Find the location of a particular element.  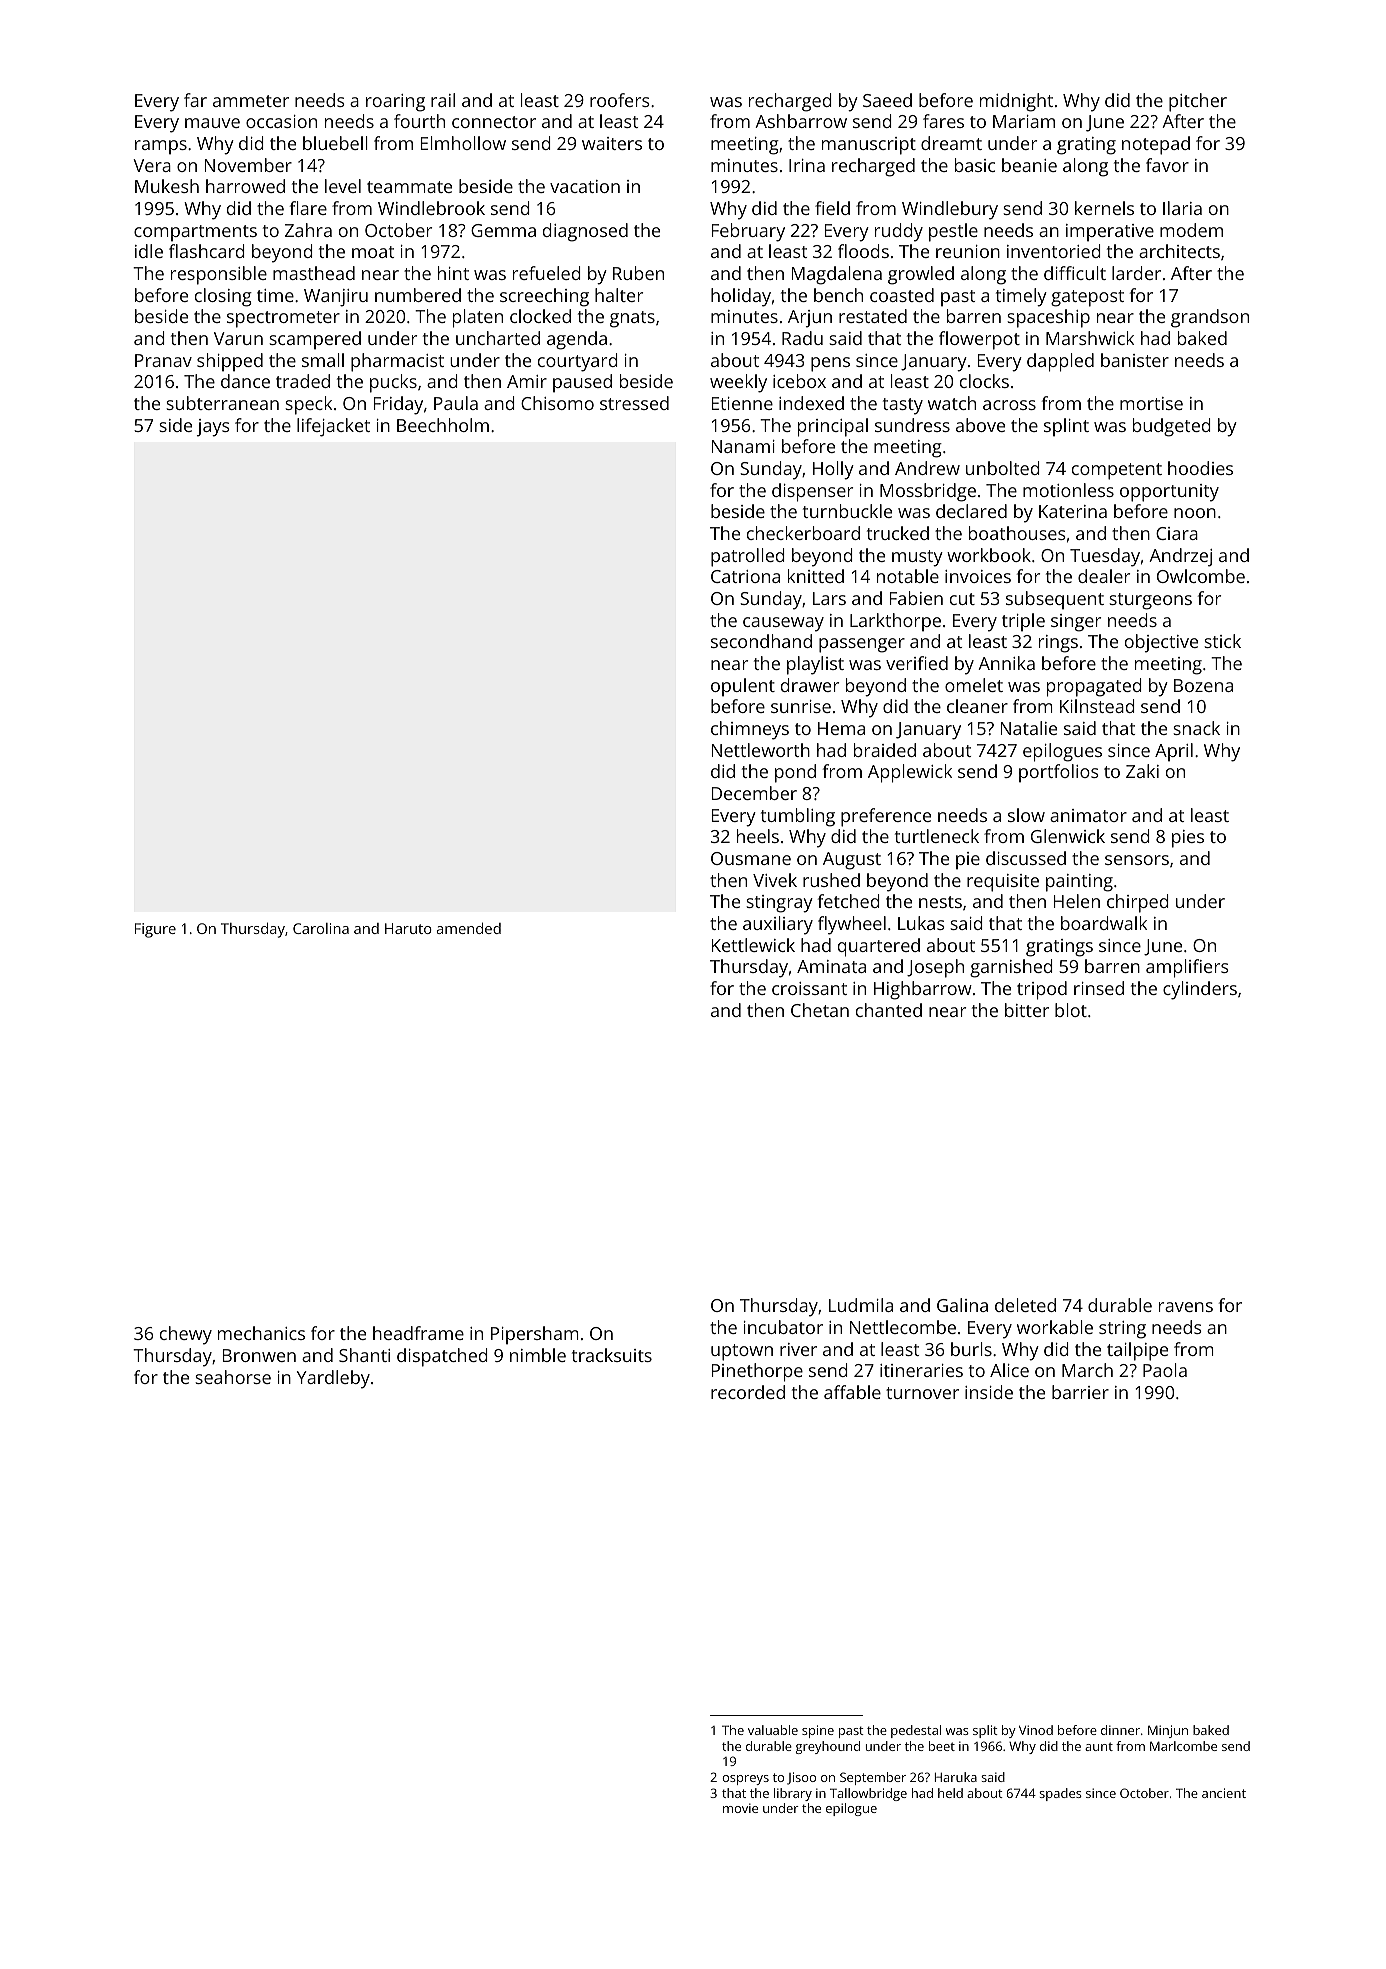

pitcher is located at coordinates (1198, 102).
